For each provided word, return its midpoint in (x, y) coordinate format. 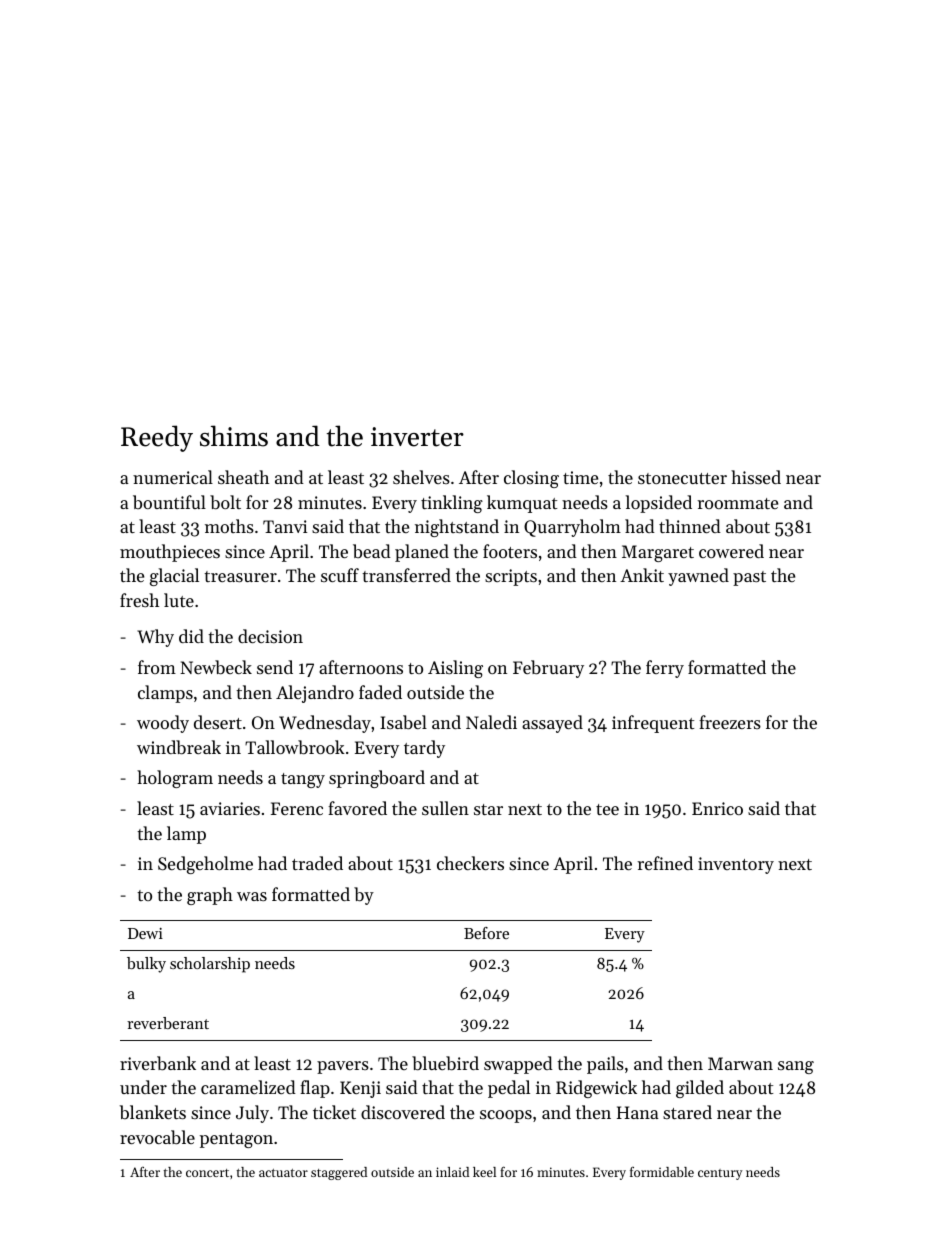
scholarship (210, 965)
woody (163, 724)
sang (796, 1067)
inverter (417, 437)
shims (234, 436)
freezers (730, 722)
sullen (445, 808)
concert (207, 1173)
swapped (518, 1065)
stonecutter (682, 478)
